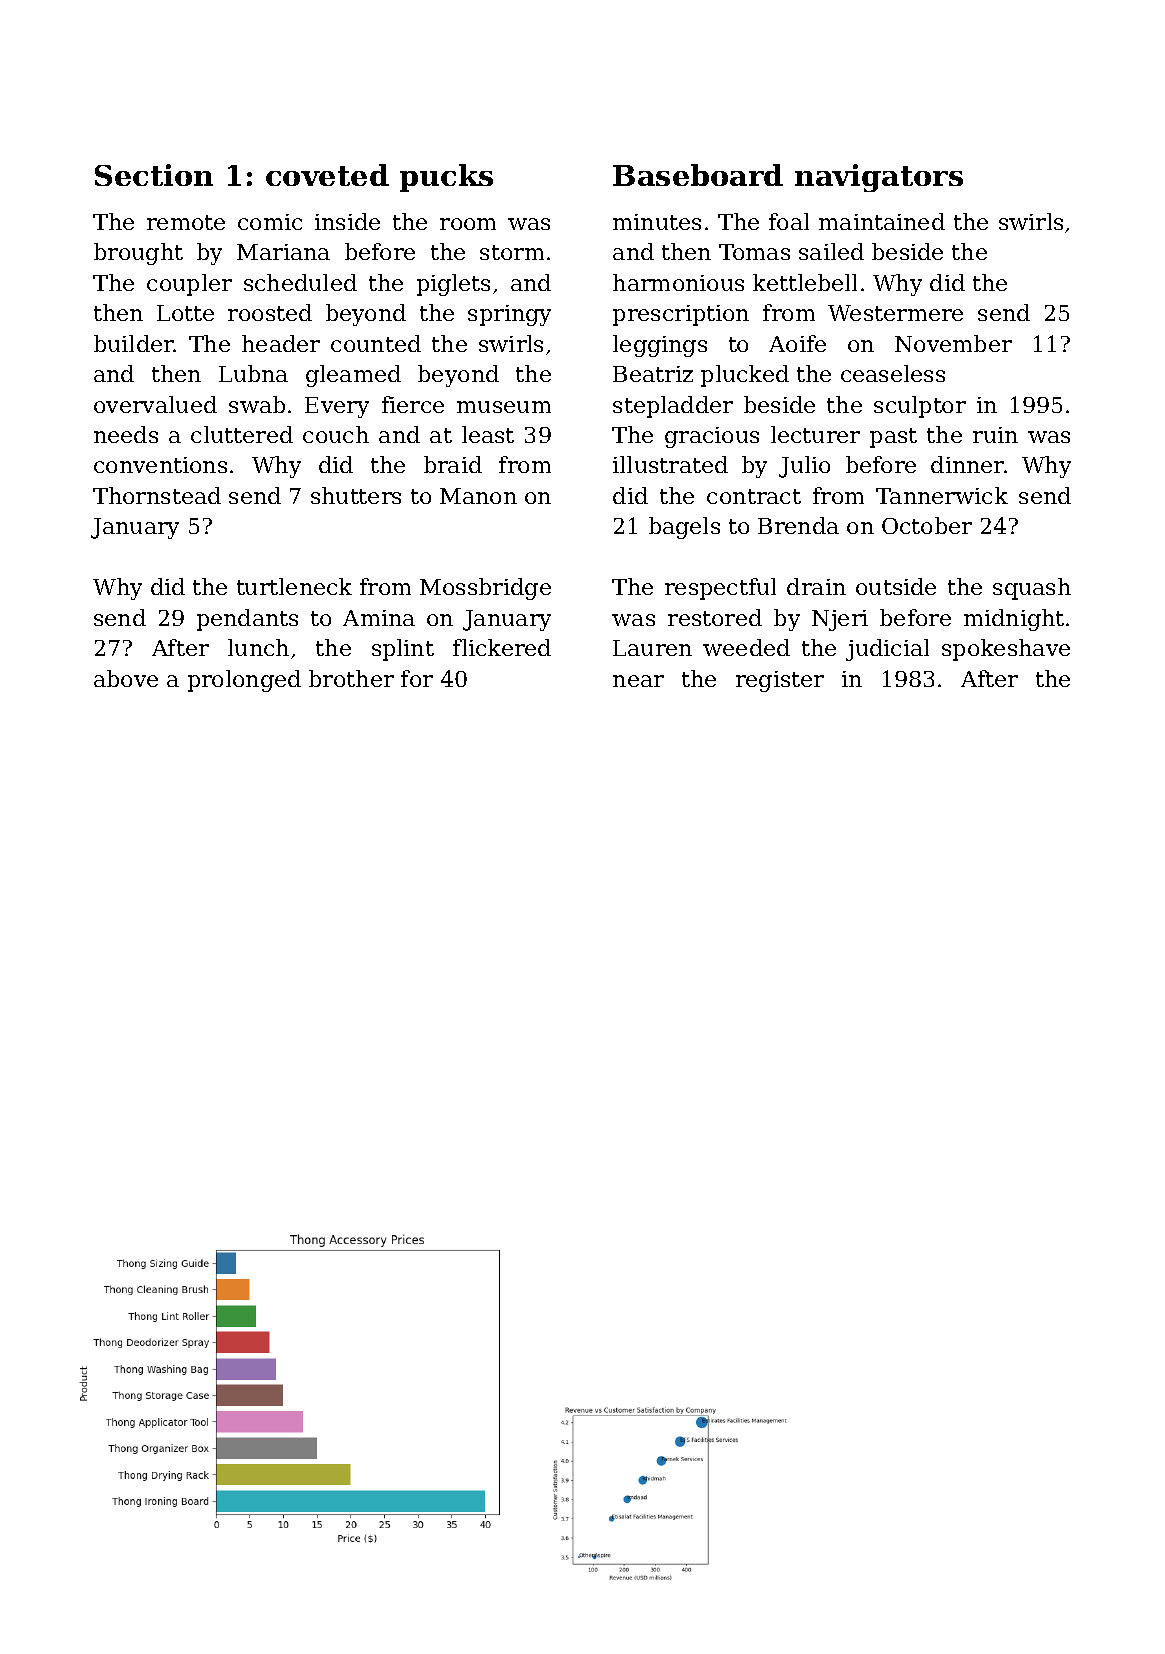  What do you see at coordinates (920, 407) in the screenshot?
I see `sculptor` at bounding box center [920, 407].
